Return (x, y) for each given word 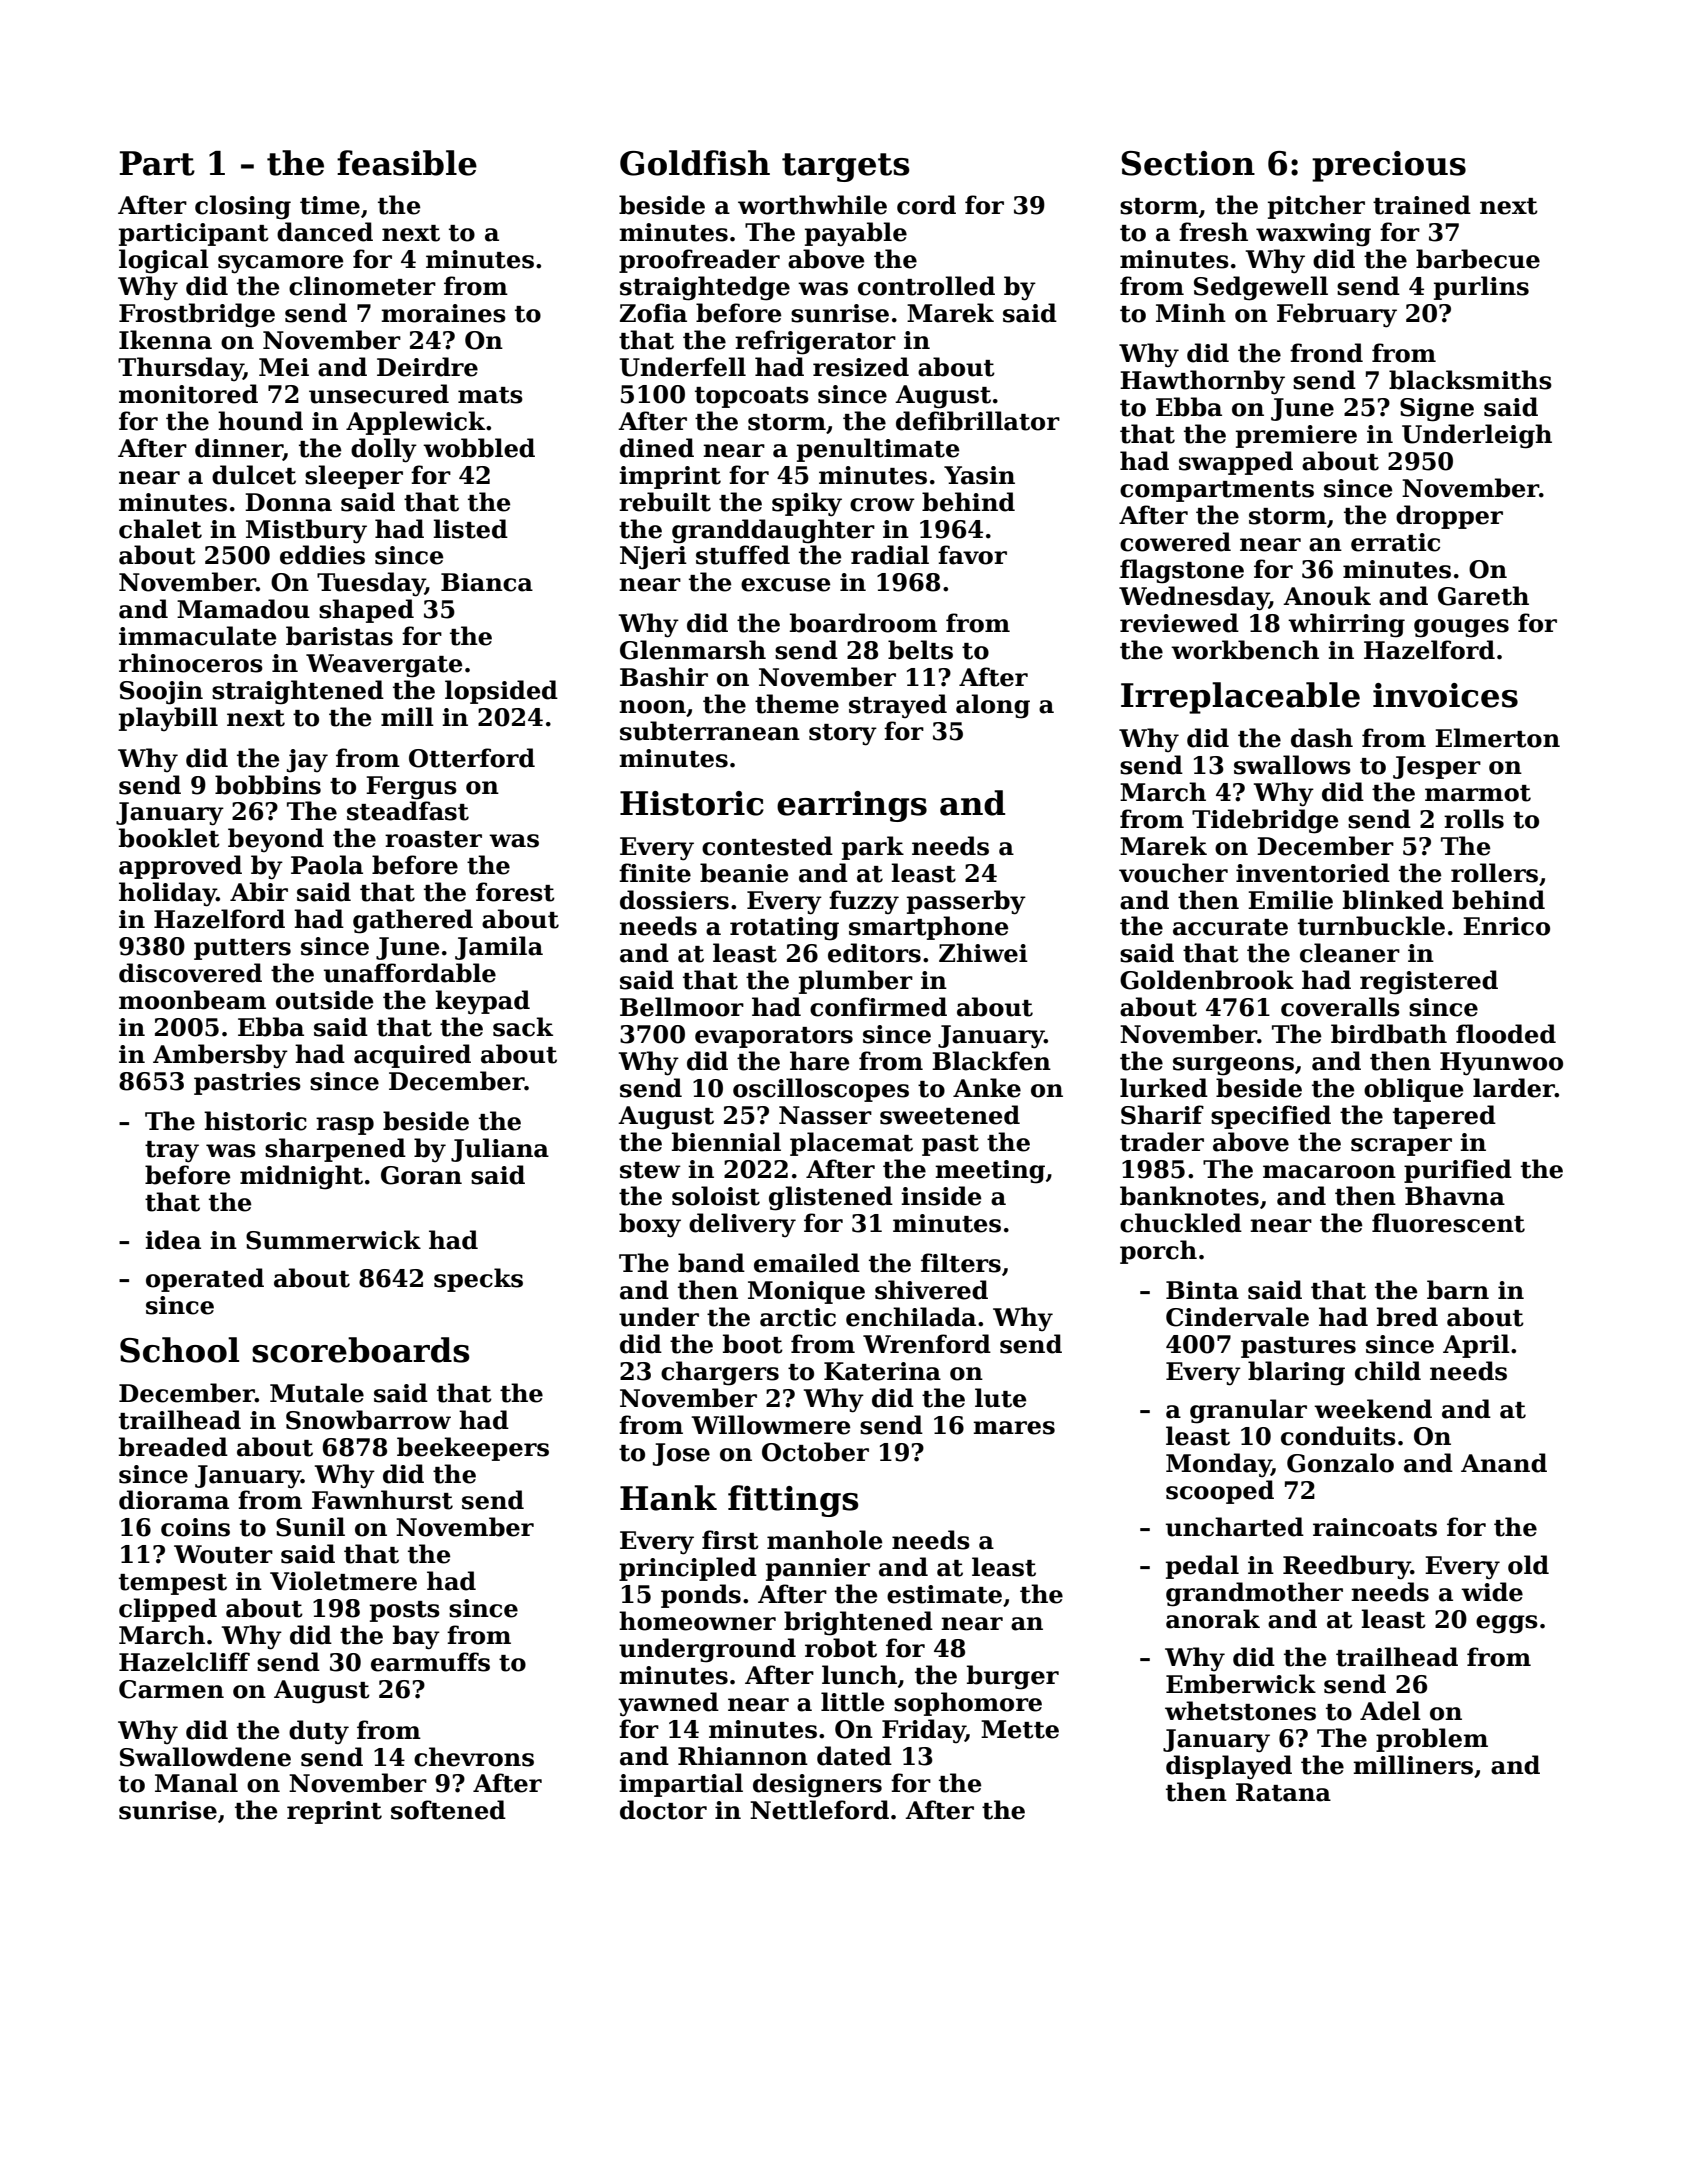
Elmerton (1497, 738)
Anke (987, 1088)
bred (1407, 1317)
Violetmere (343, 1581)
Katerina (882, 1371)
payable (856, 234)
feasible (407, 163)
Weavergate (384, 666)
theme (797, 704)
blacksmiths (1470, 380)
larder (1514, 1088)
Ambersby (220, 1056)
